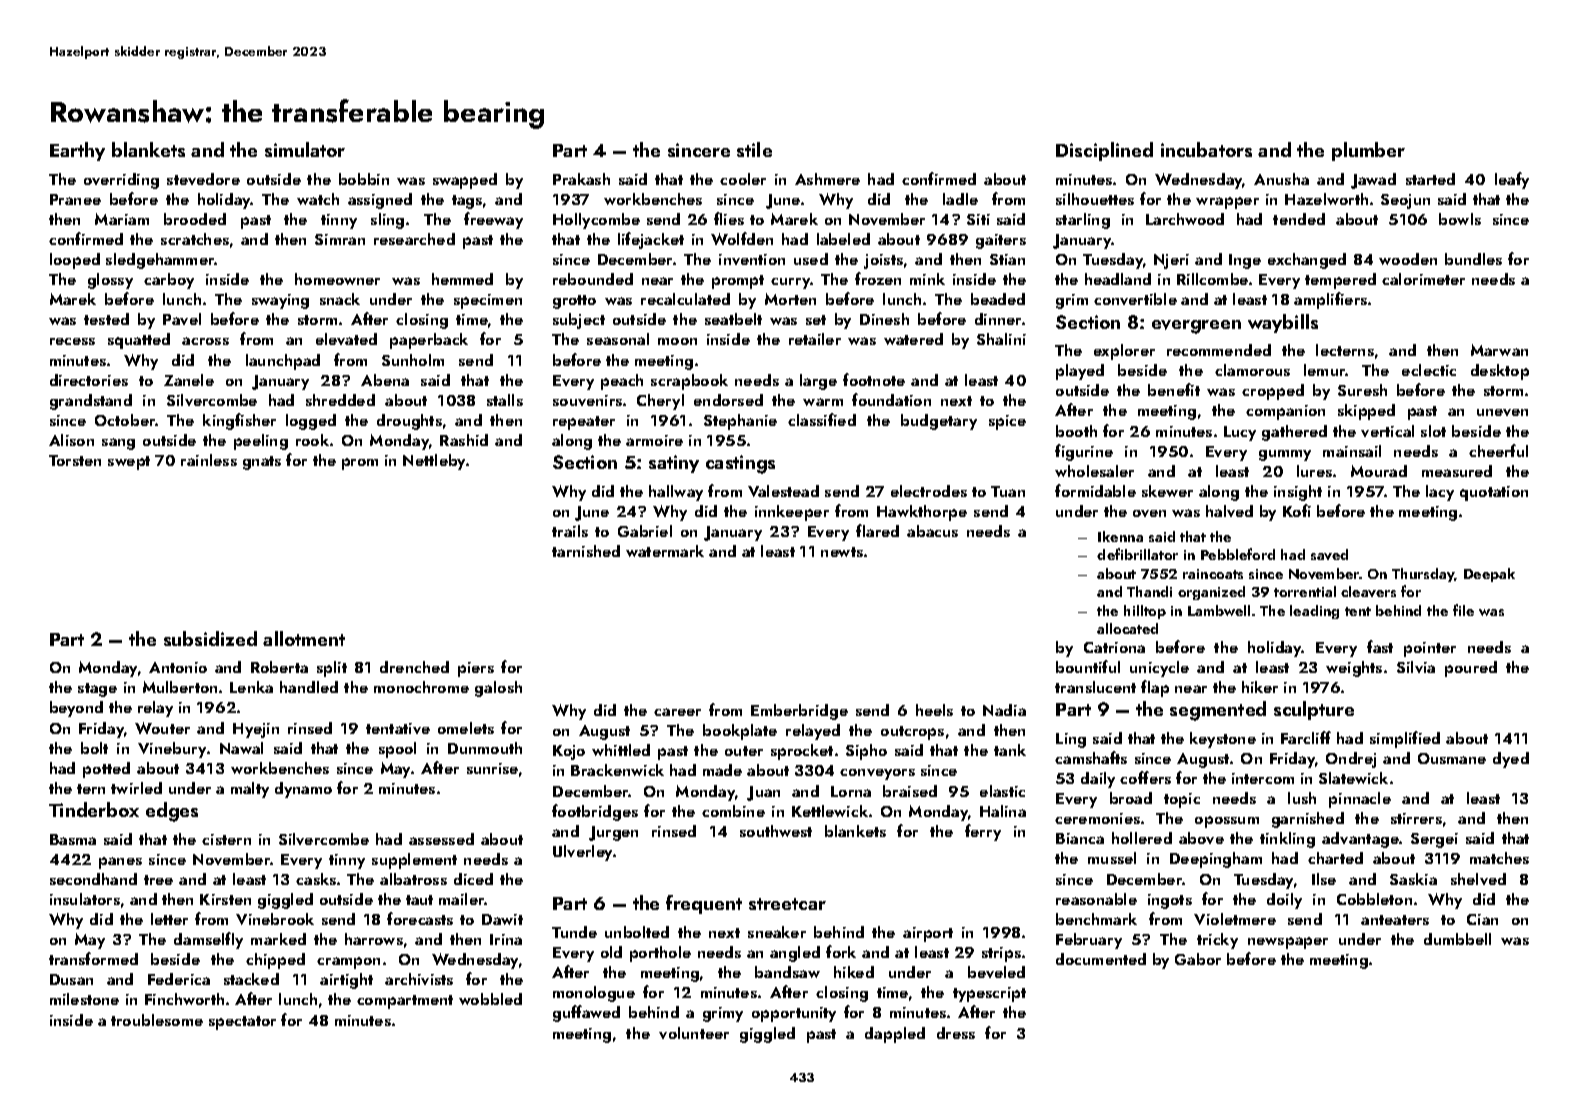  Describe the element at coordinates (429, 341) in the screenshot. I see `paperback` at that location.
